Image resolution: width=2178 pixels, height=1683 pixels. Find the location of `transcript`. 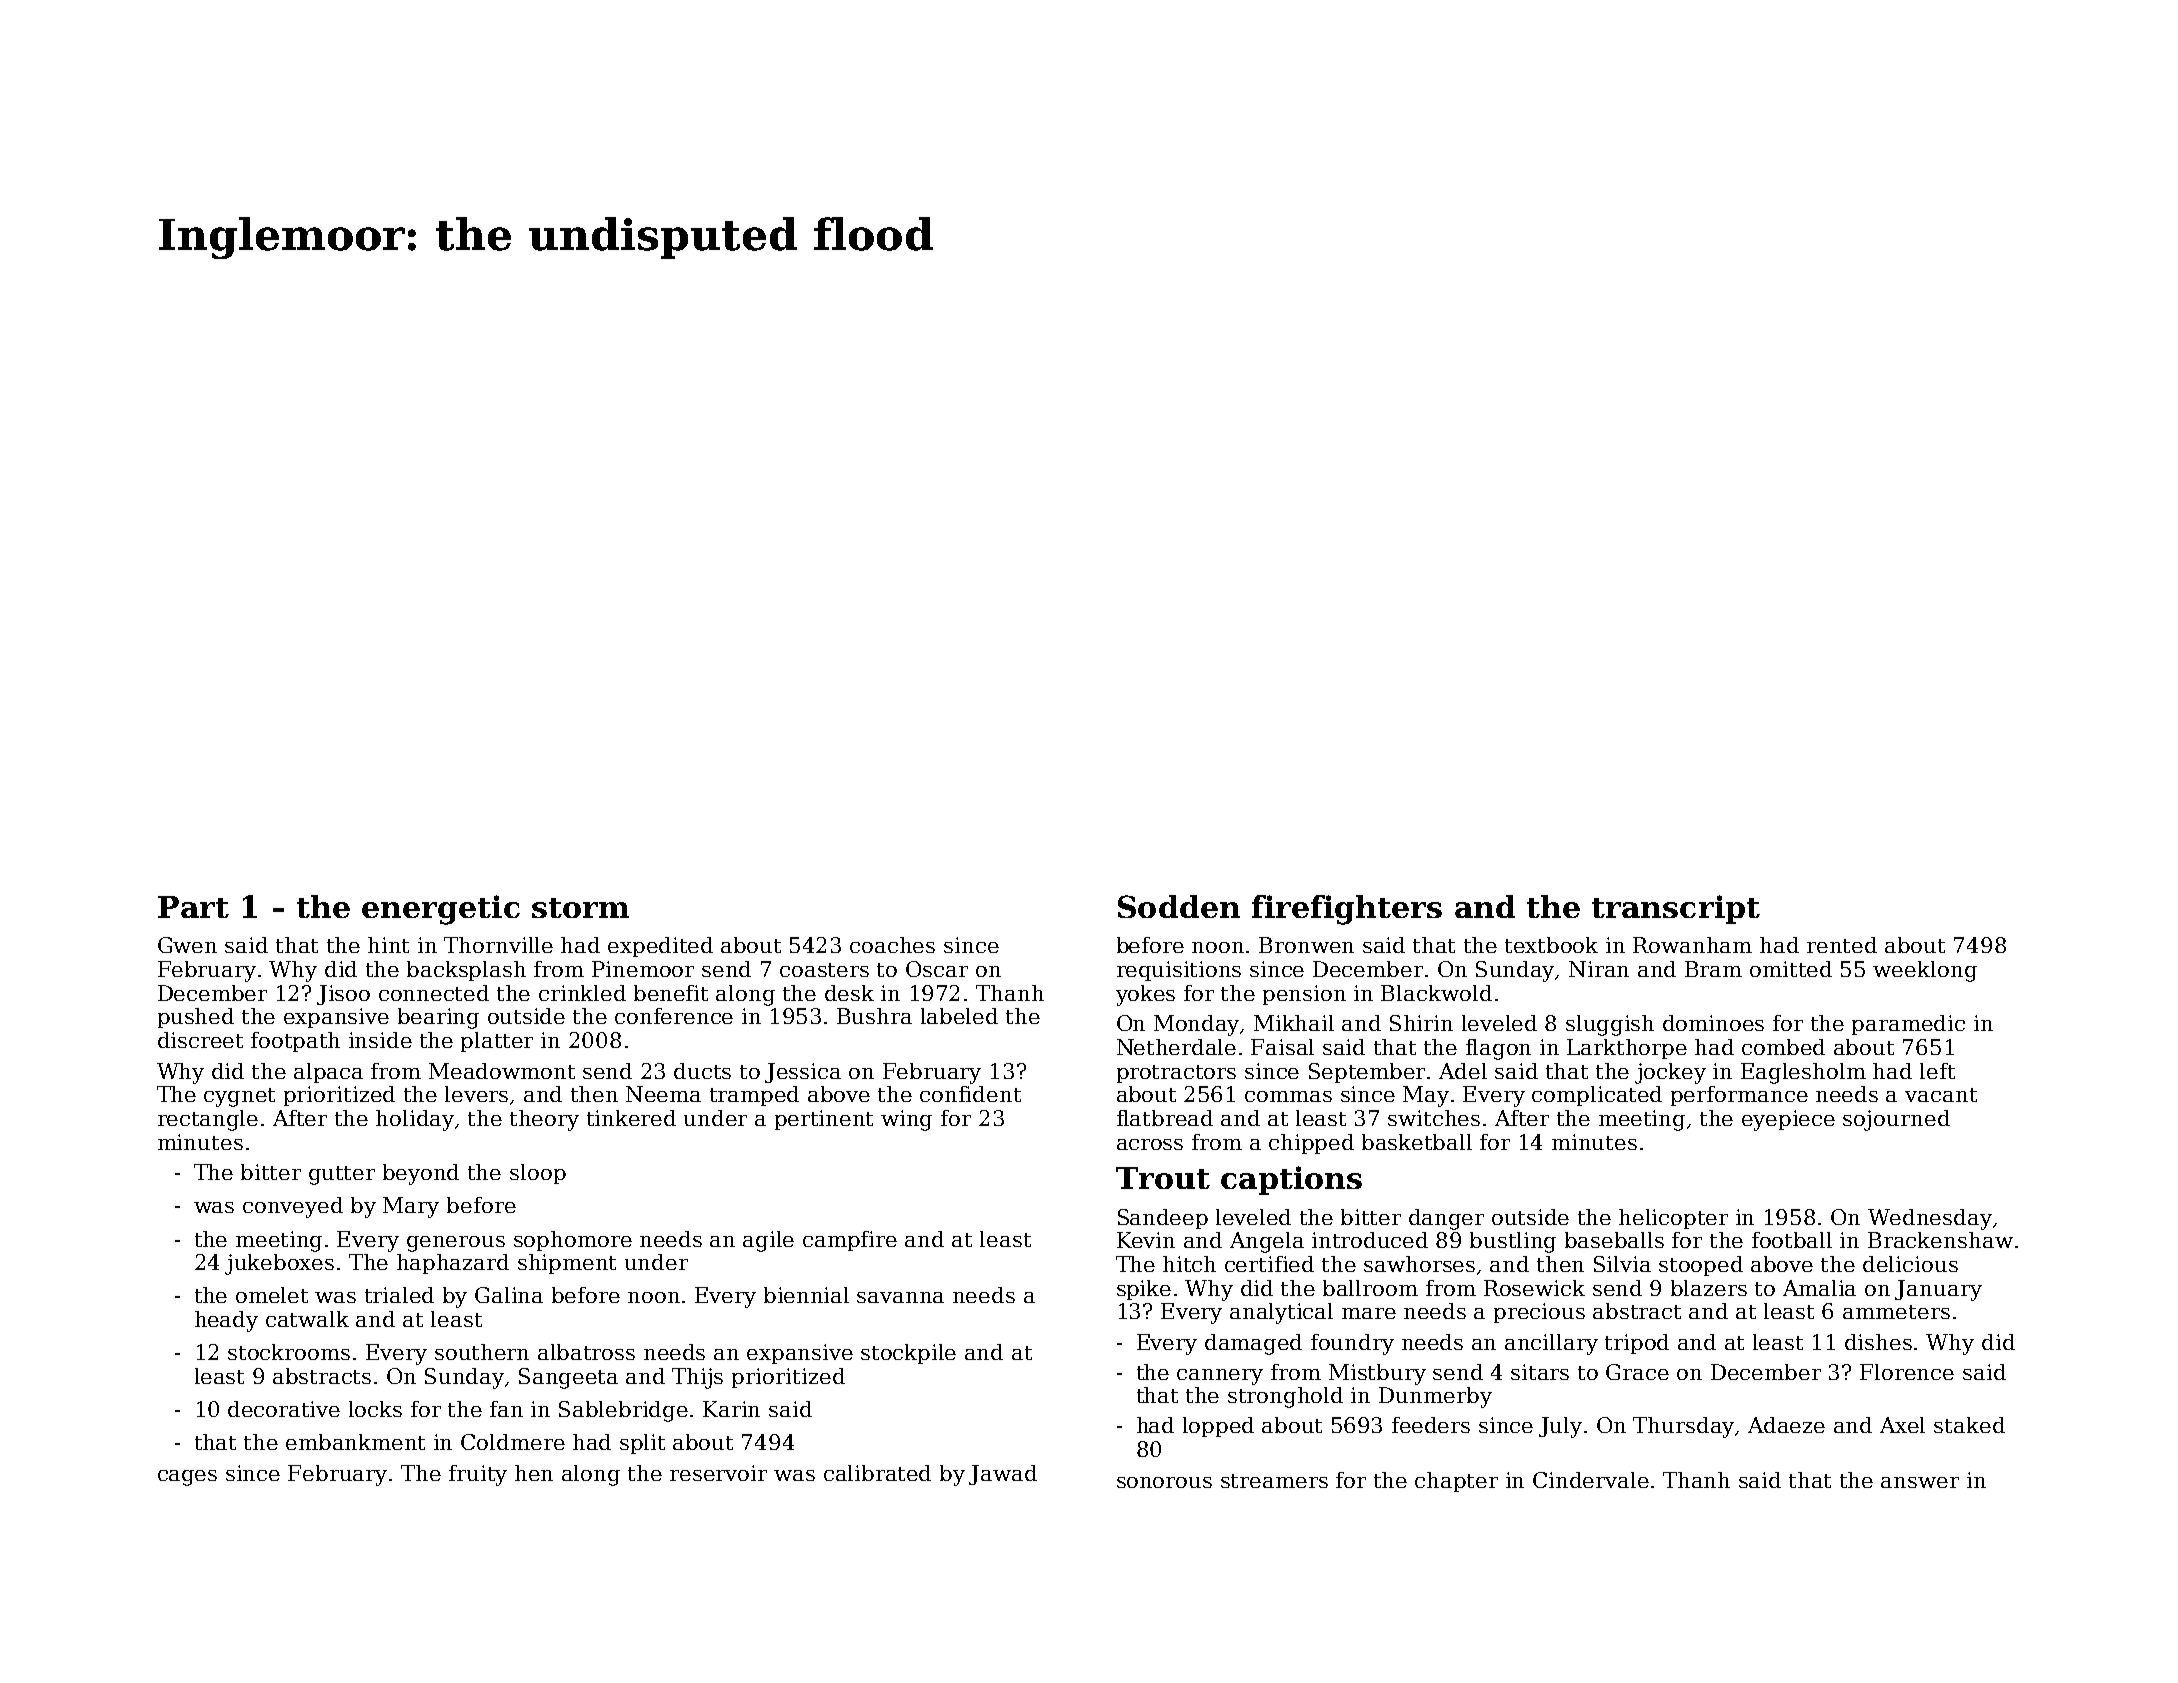

transcript is located at coordinates (1676, 909).
